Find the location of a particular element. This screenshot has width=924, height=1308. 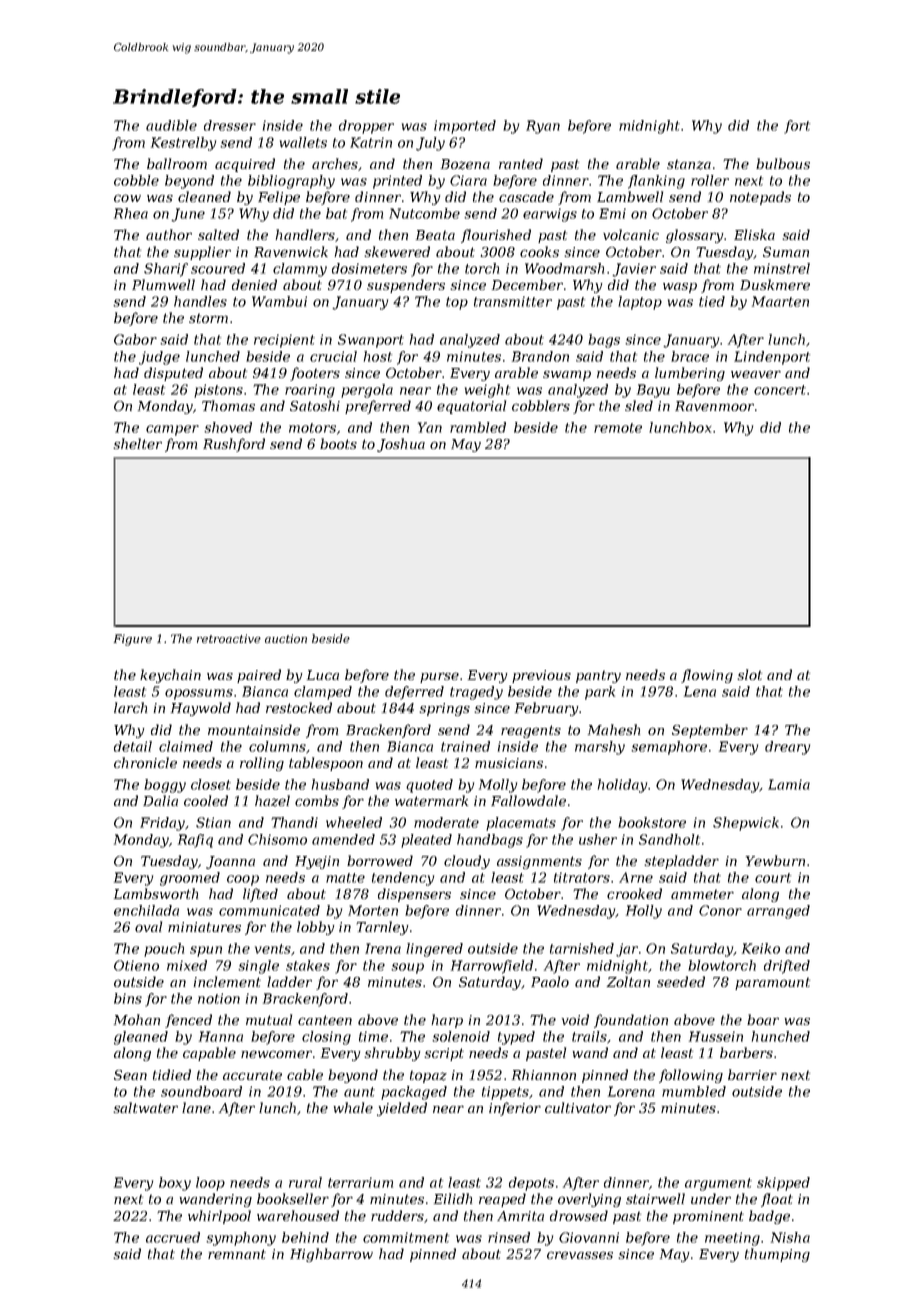

seeded is located at coordinates (681, 981).
